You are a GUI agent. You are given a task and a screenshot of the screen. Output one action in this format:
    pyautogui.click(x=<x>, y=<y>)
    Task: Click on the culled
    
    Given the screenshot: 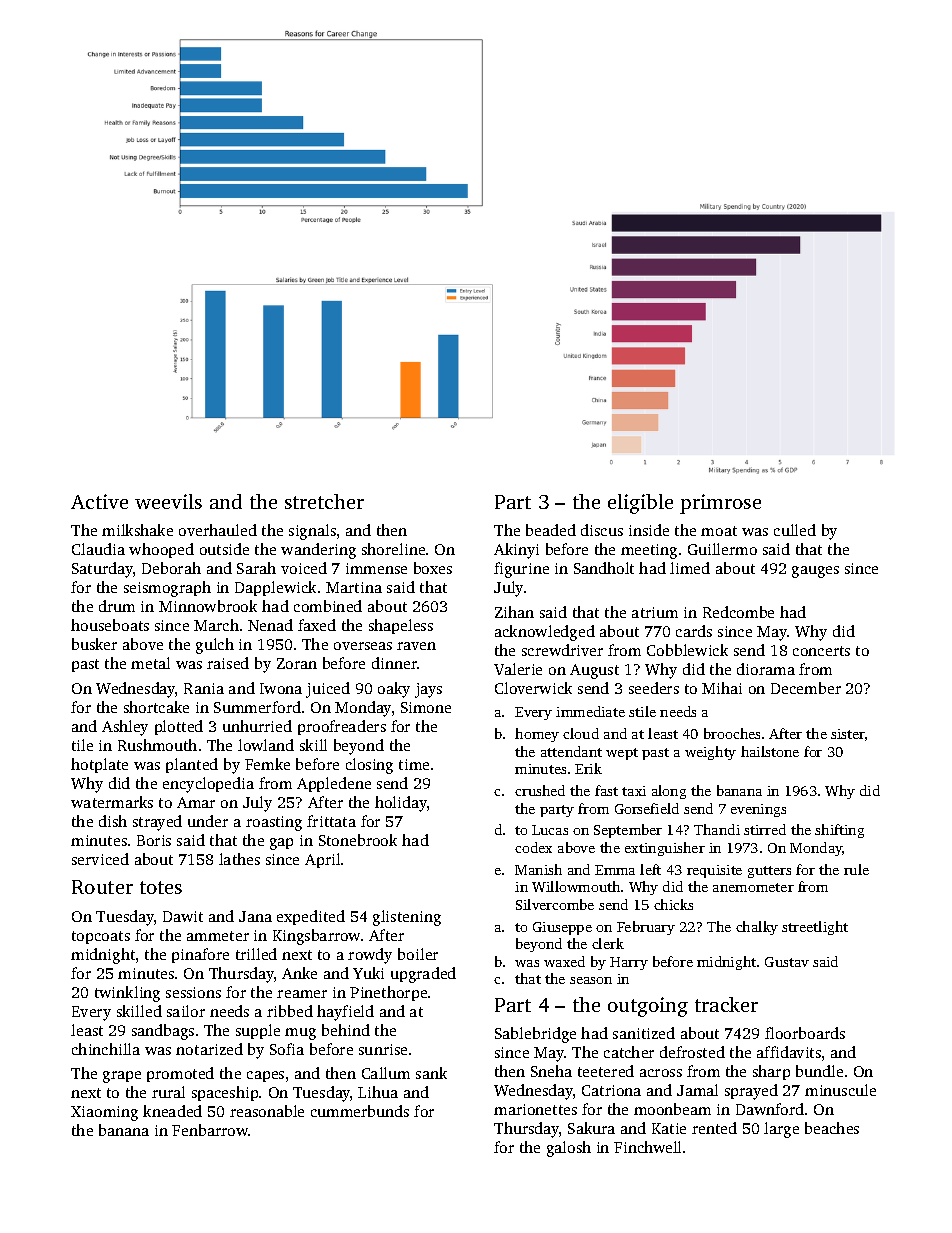 What is the action you would take?
    pyautogui.click(x=795, y=530)
